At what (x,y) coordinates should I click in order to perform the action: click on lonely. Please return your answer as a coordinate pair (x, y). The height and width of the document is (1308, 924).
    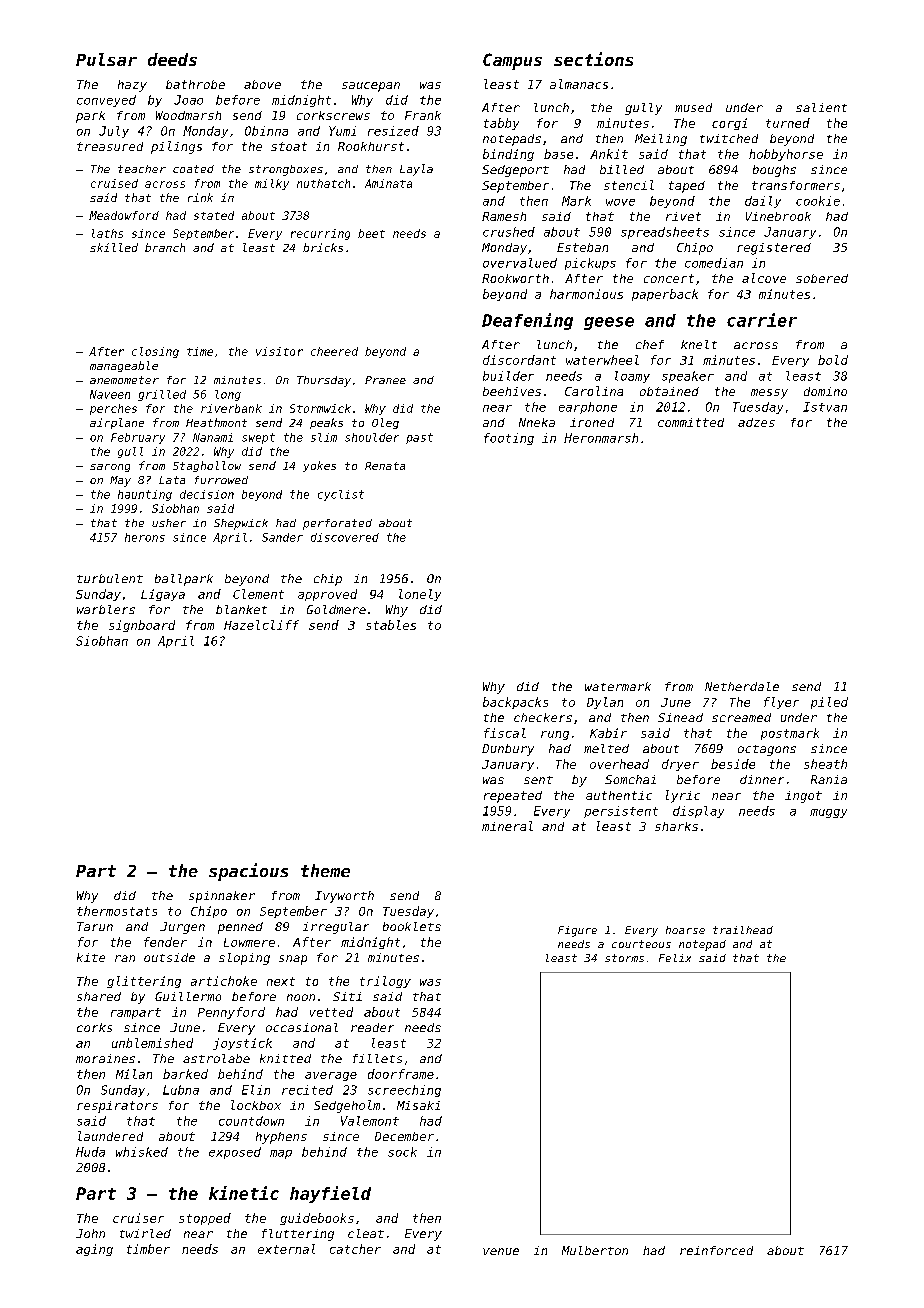
    Looking at the image, I should click on (420, 595).
